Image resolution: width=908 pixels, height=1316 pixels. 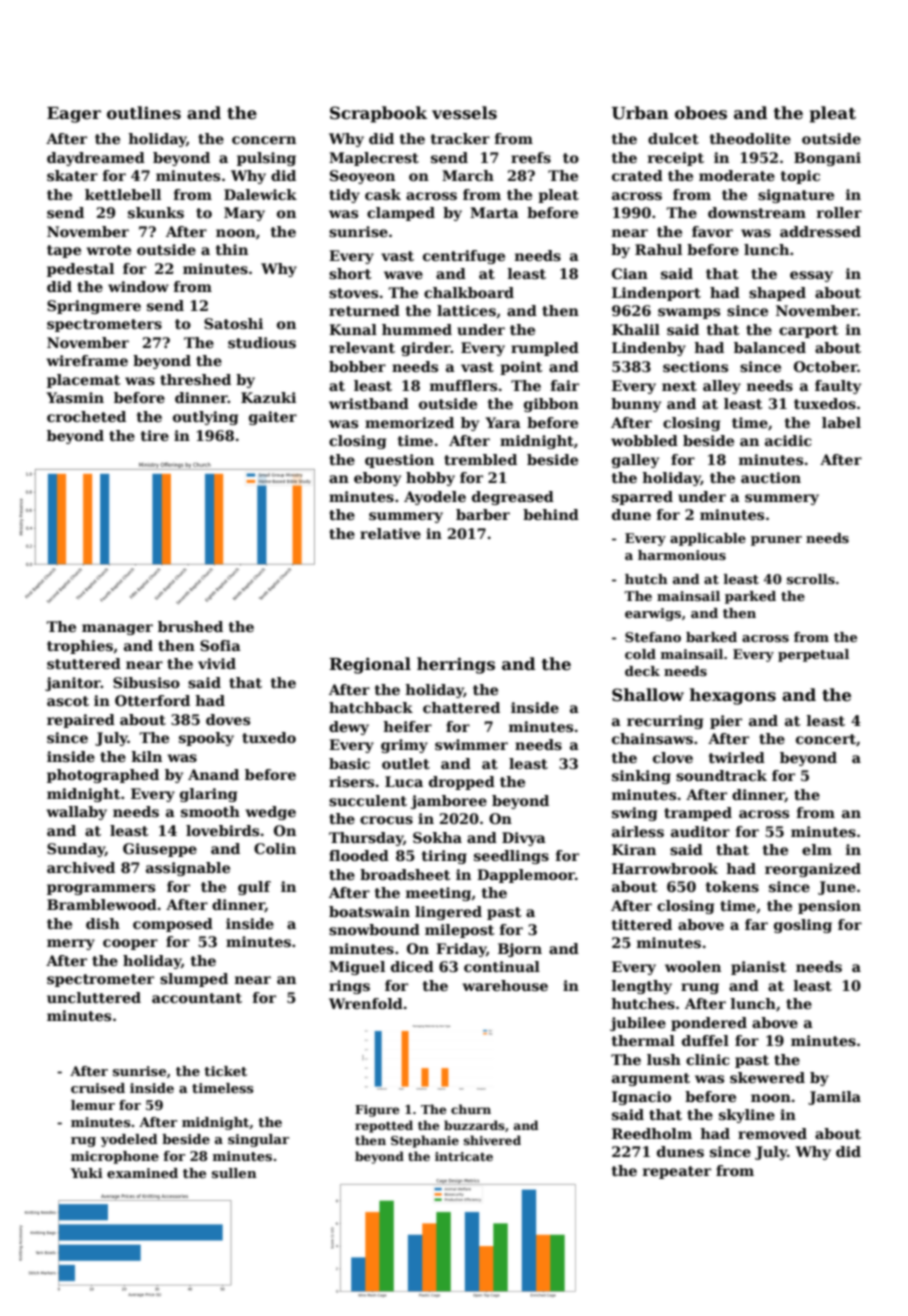 I want to click on repeater, so click(x=677, y=1172).
